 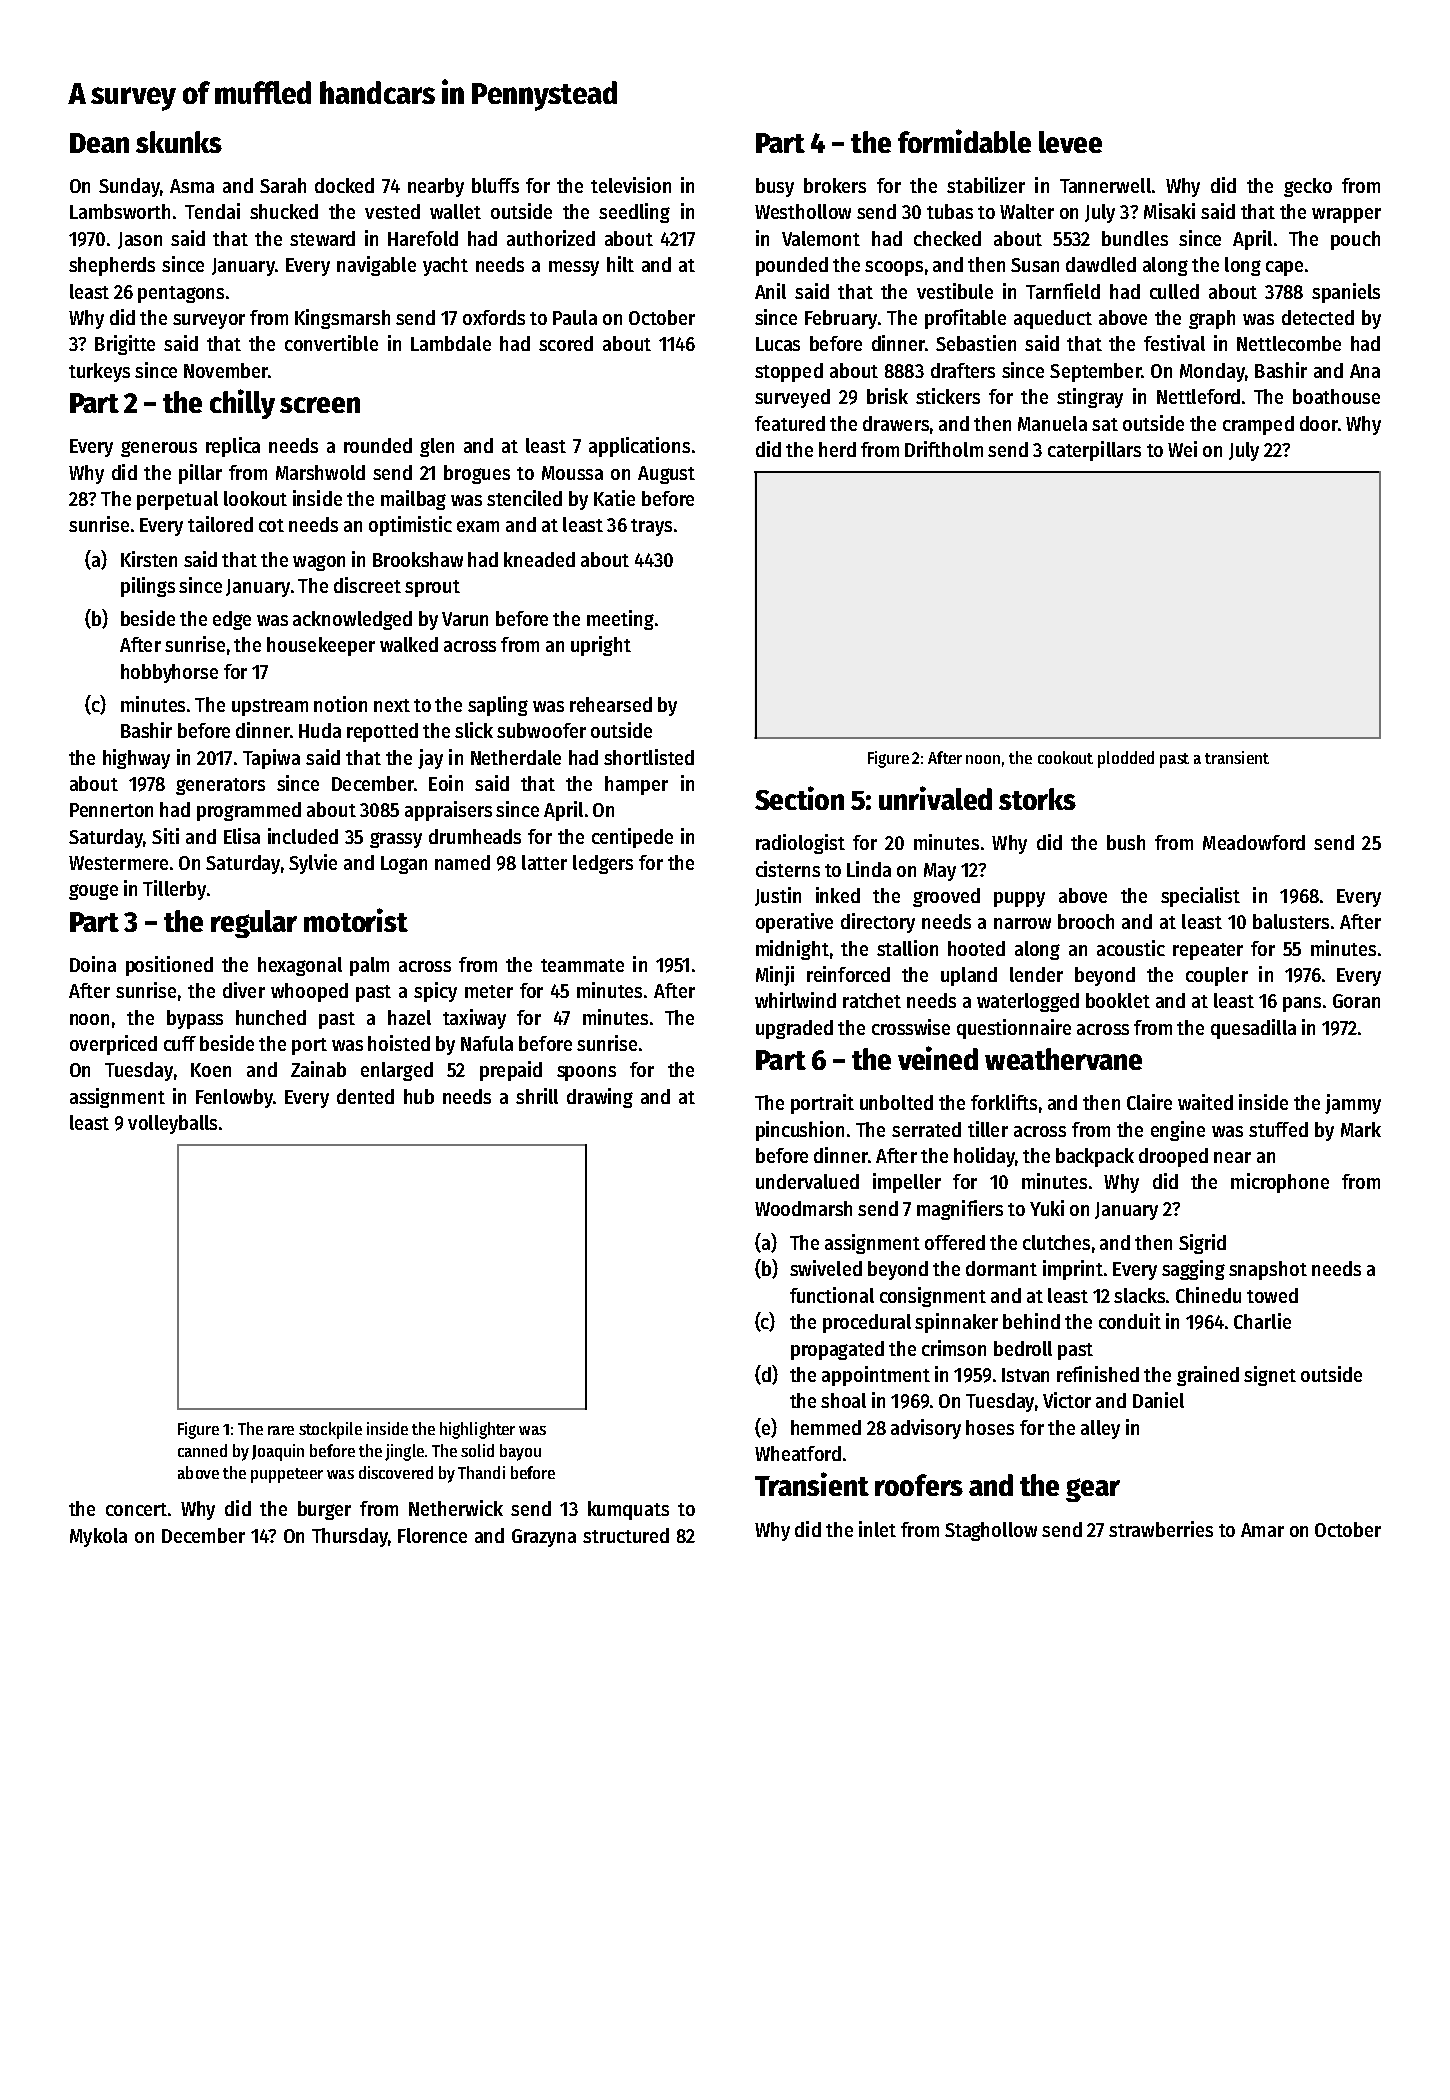 What do you see at coordinates (179, 142) in the screenshot?
I see `skunks` at bounding box center [179, 142].
